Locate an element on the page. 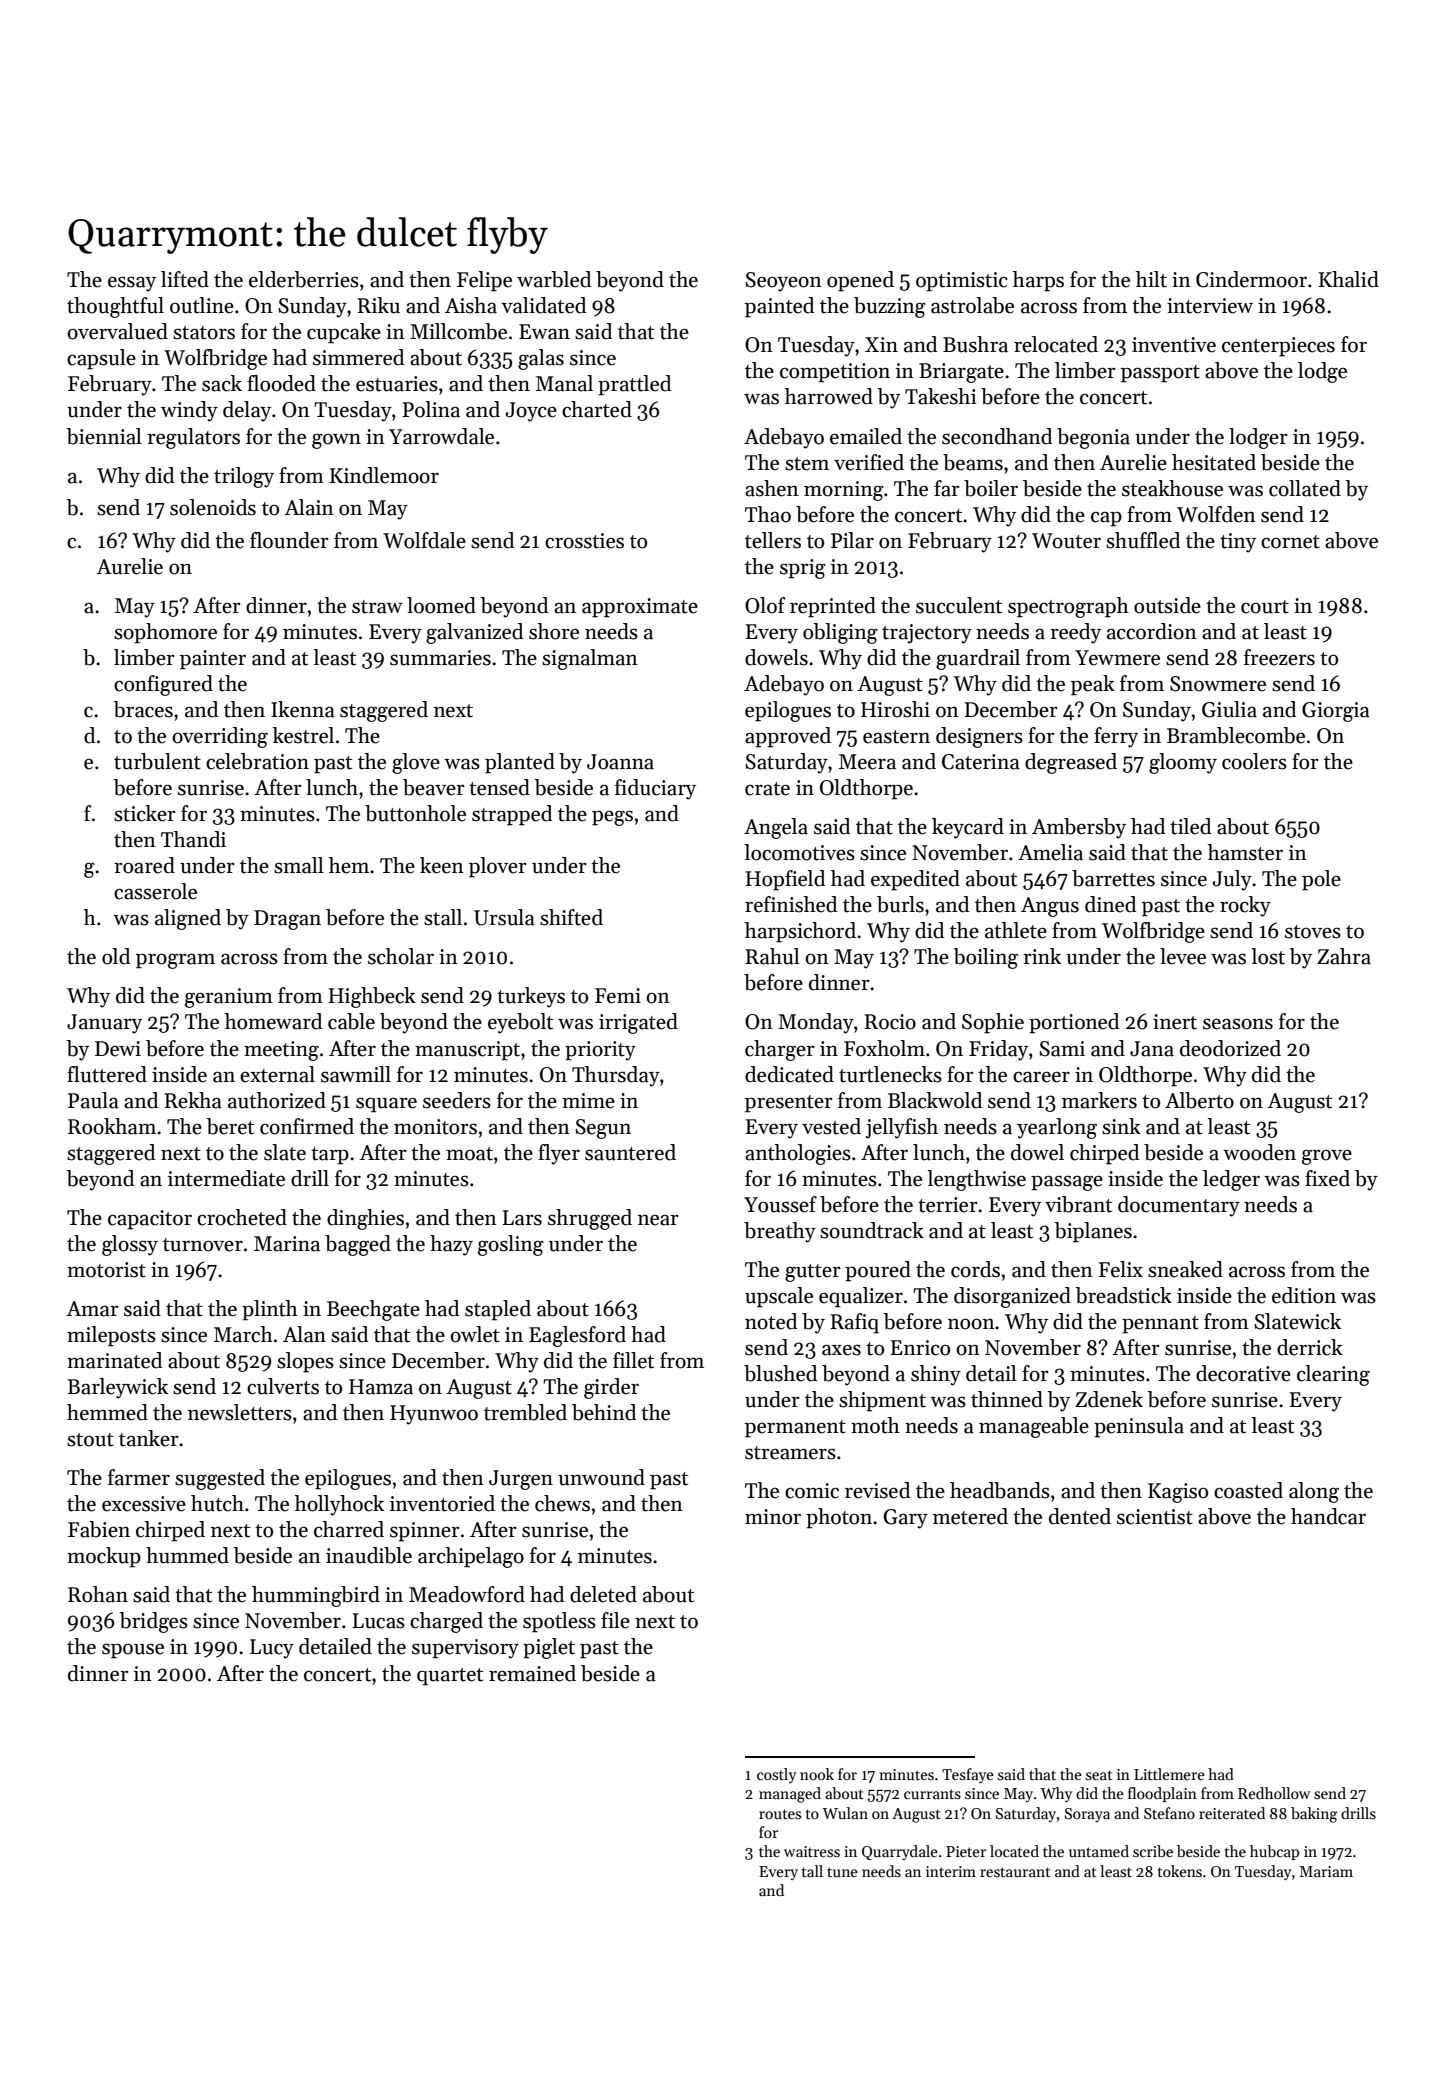 This image has height=2100, width=1450. newsletters is located at coordinates (240, 1412).
